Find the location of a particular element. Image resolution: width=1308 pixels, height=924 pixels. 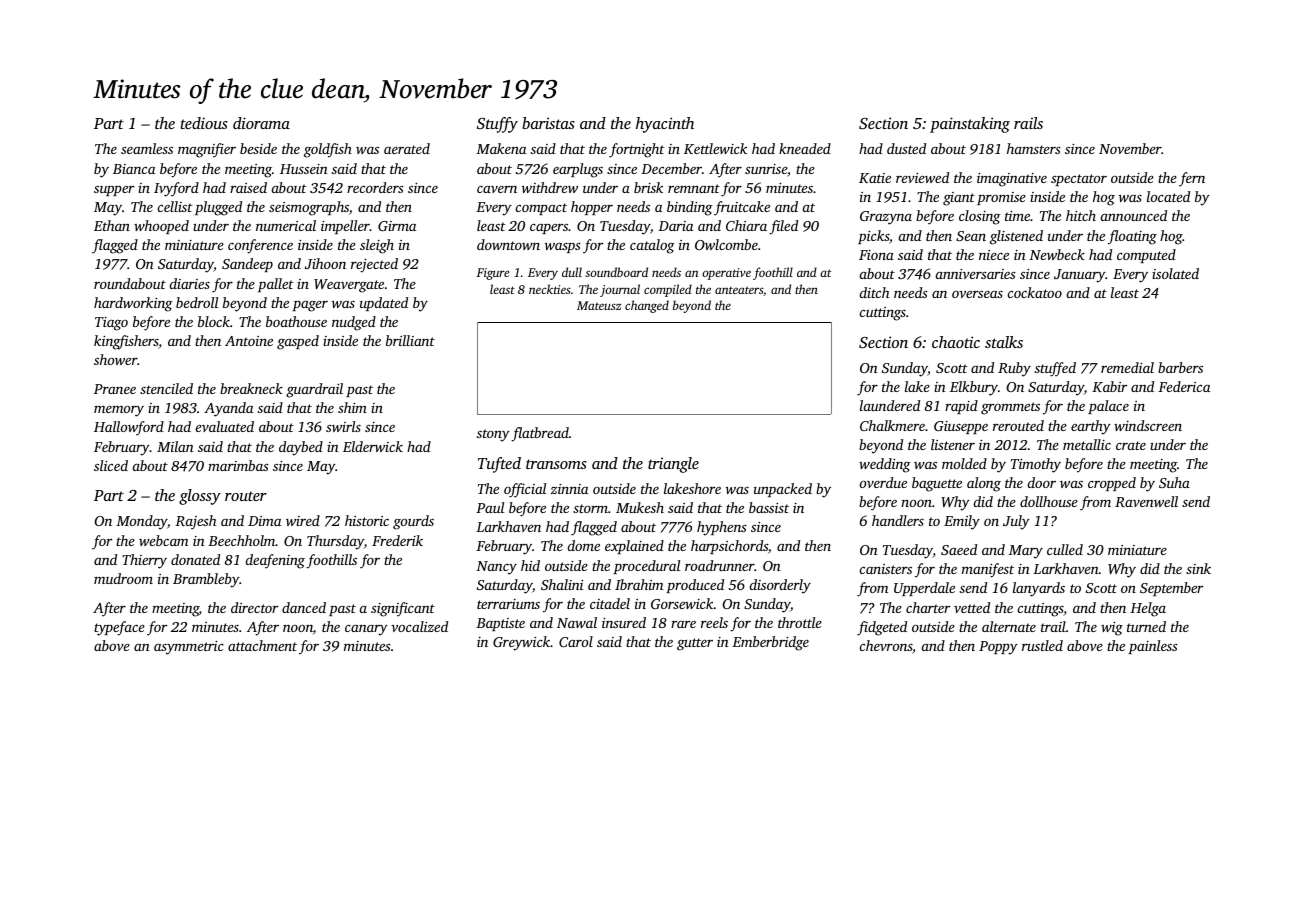

floating is located at coordinates (1132, 237).
